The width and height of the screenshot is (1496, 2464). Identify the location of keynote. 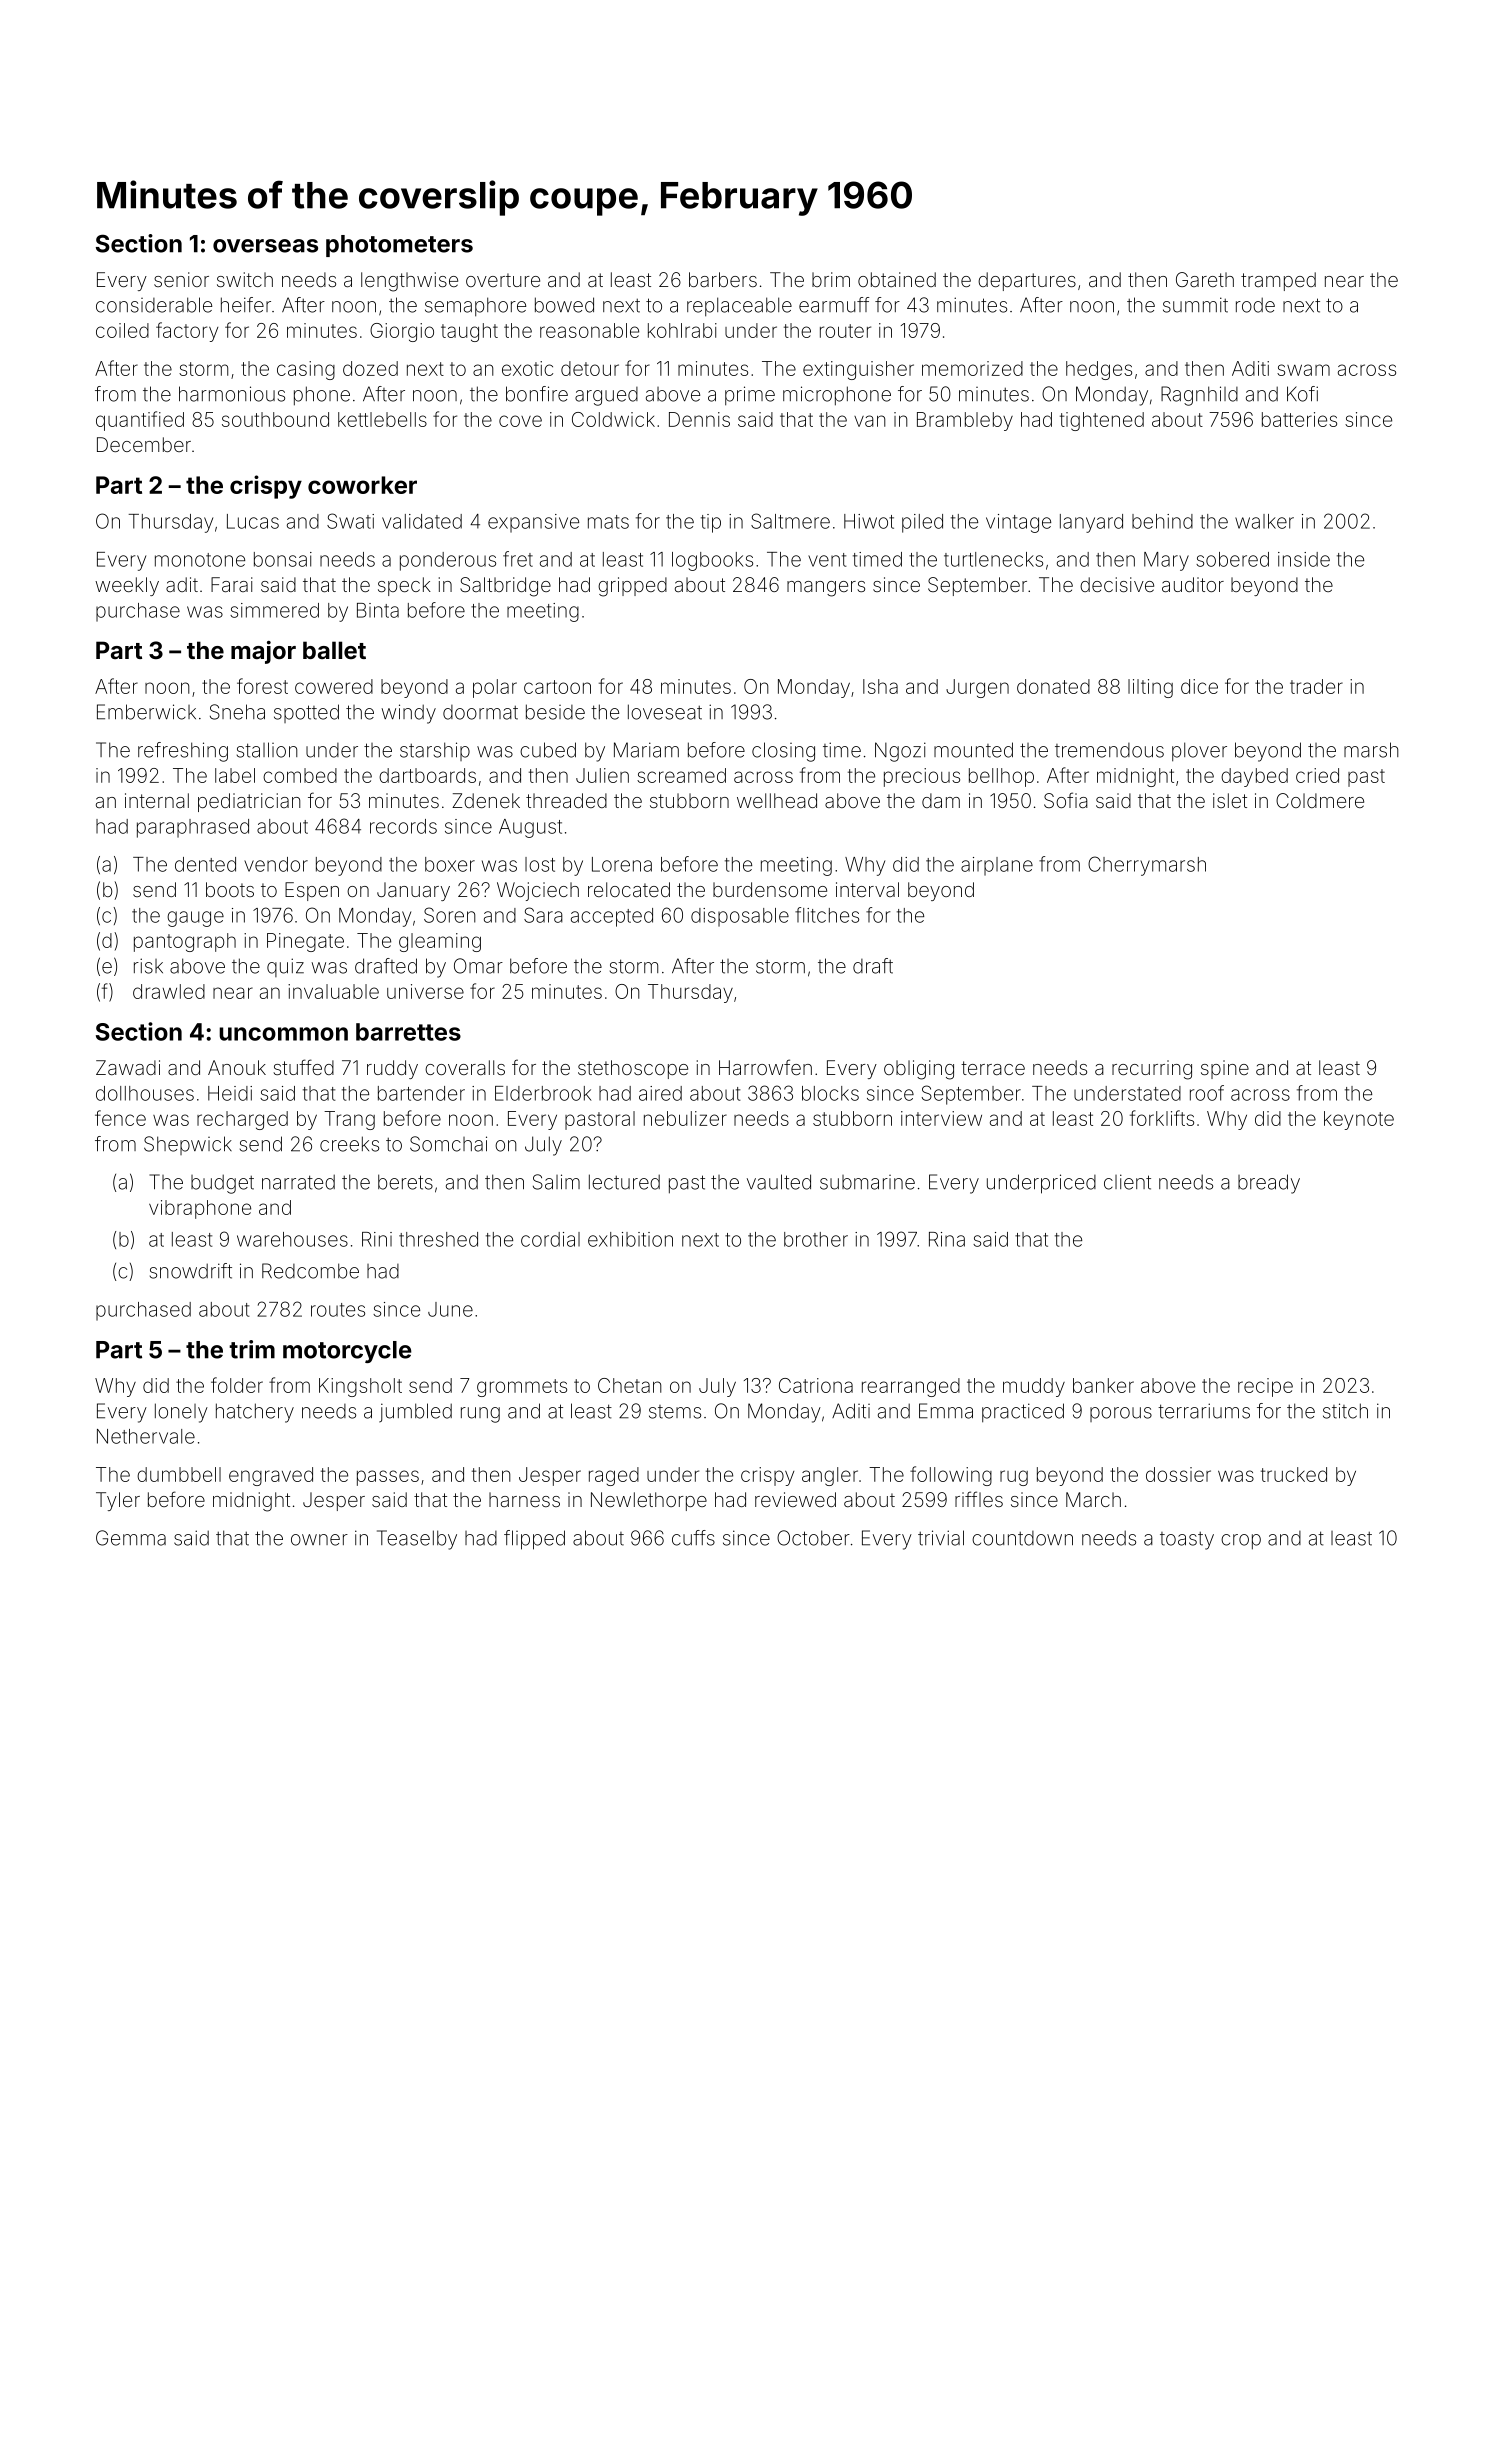
(1359, 1120).
